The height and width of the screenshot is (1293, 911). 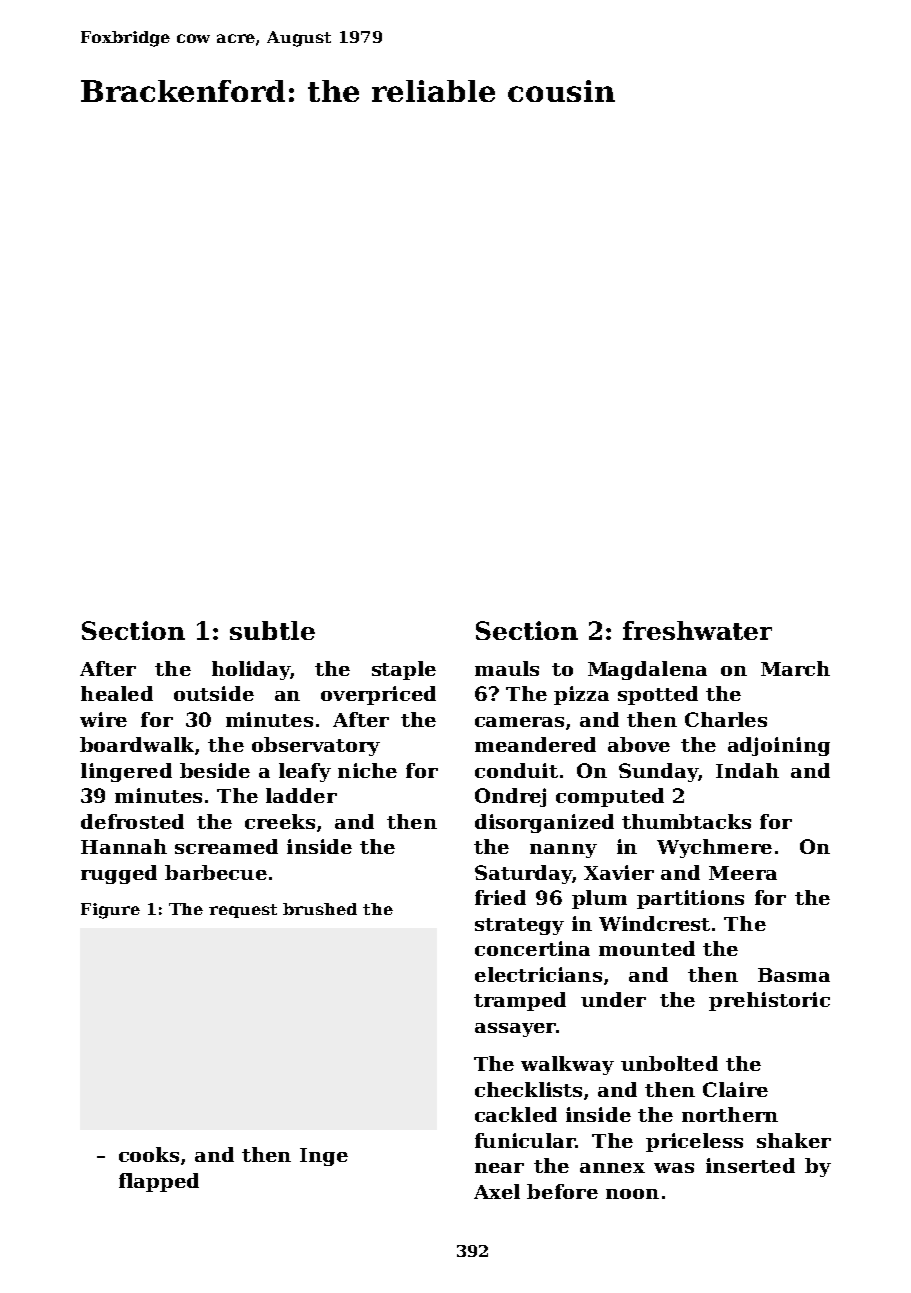 I want to click on subtle, so click(x=272, y=630).
